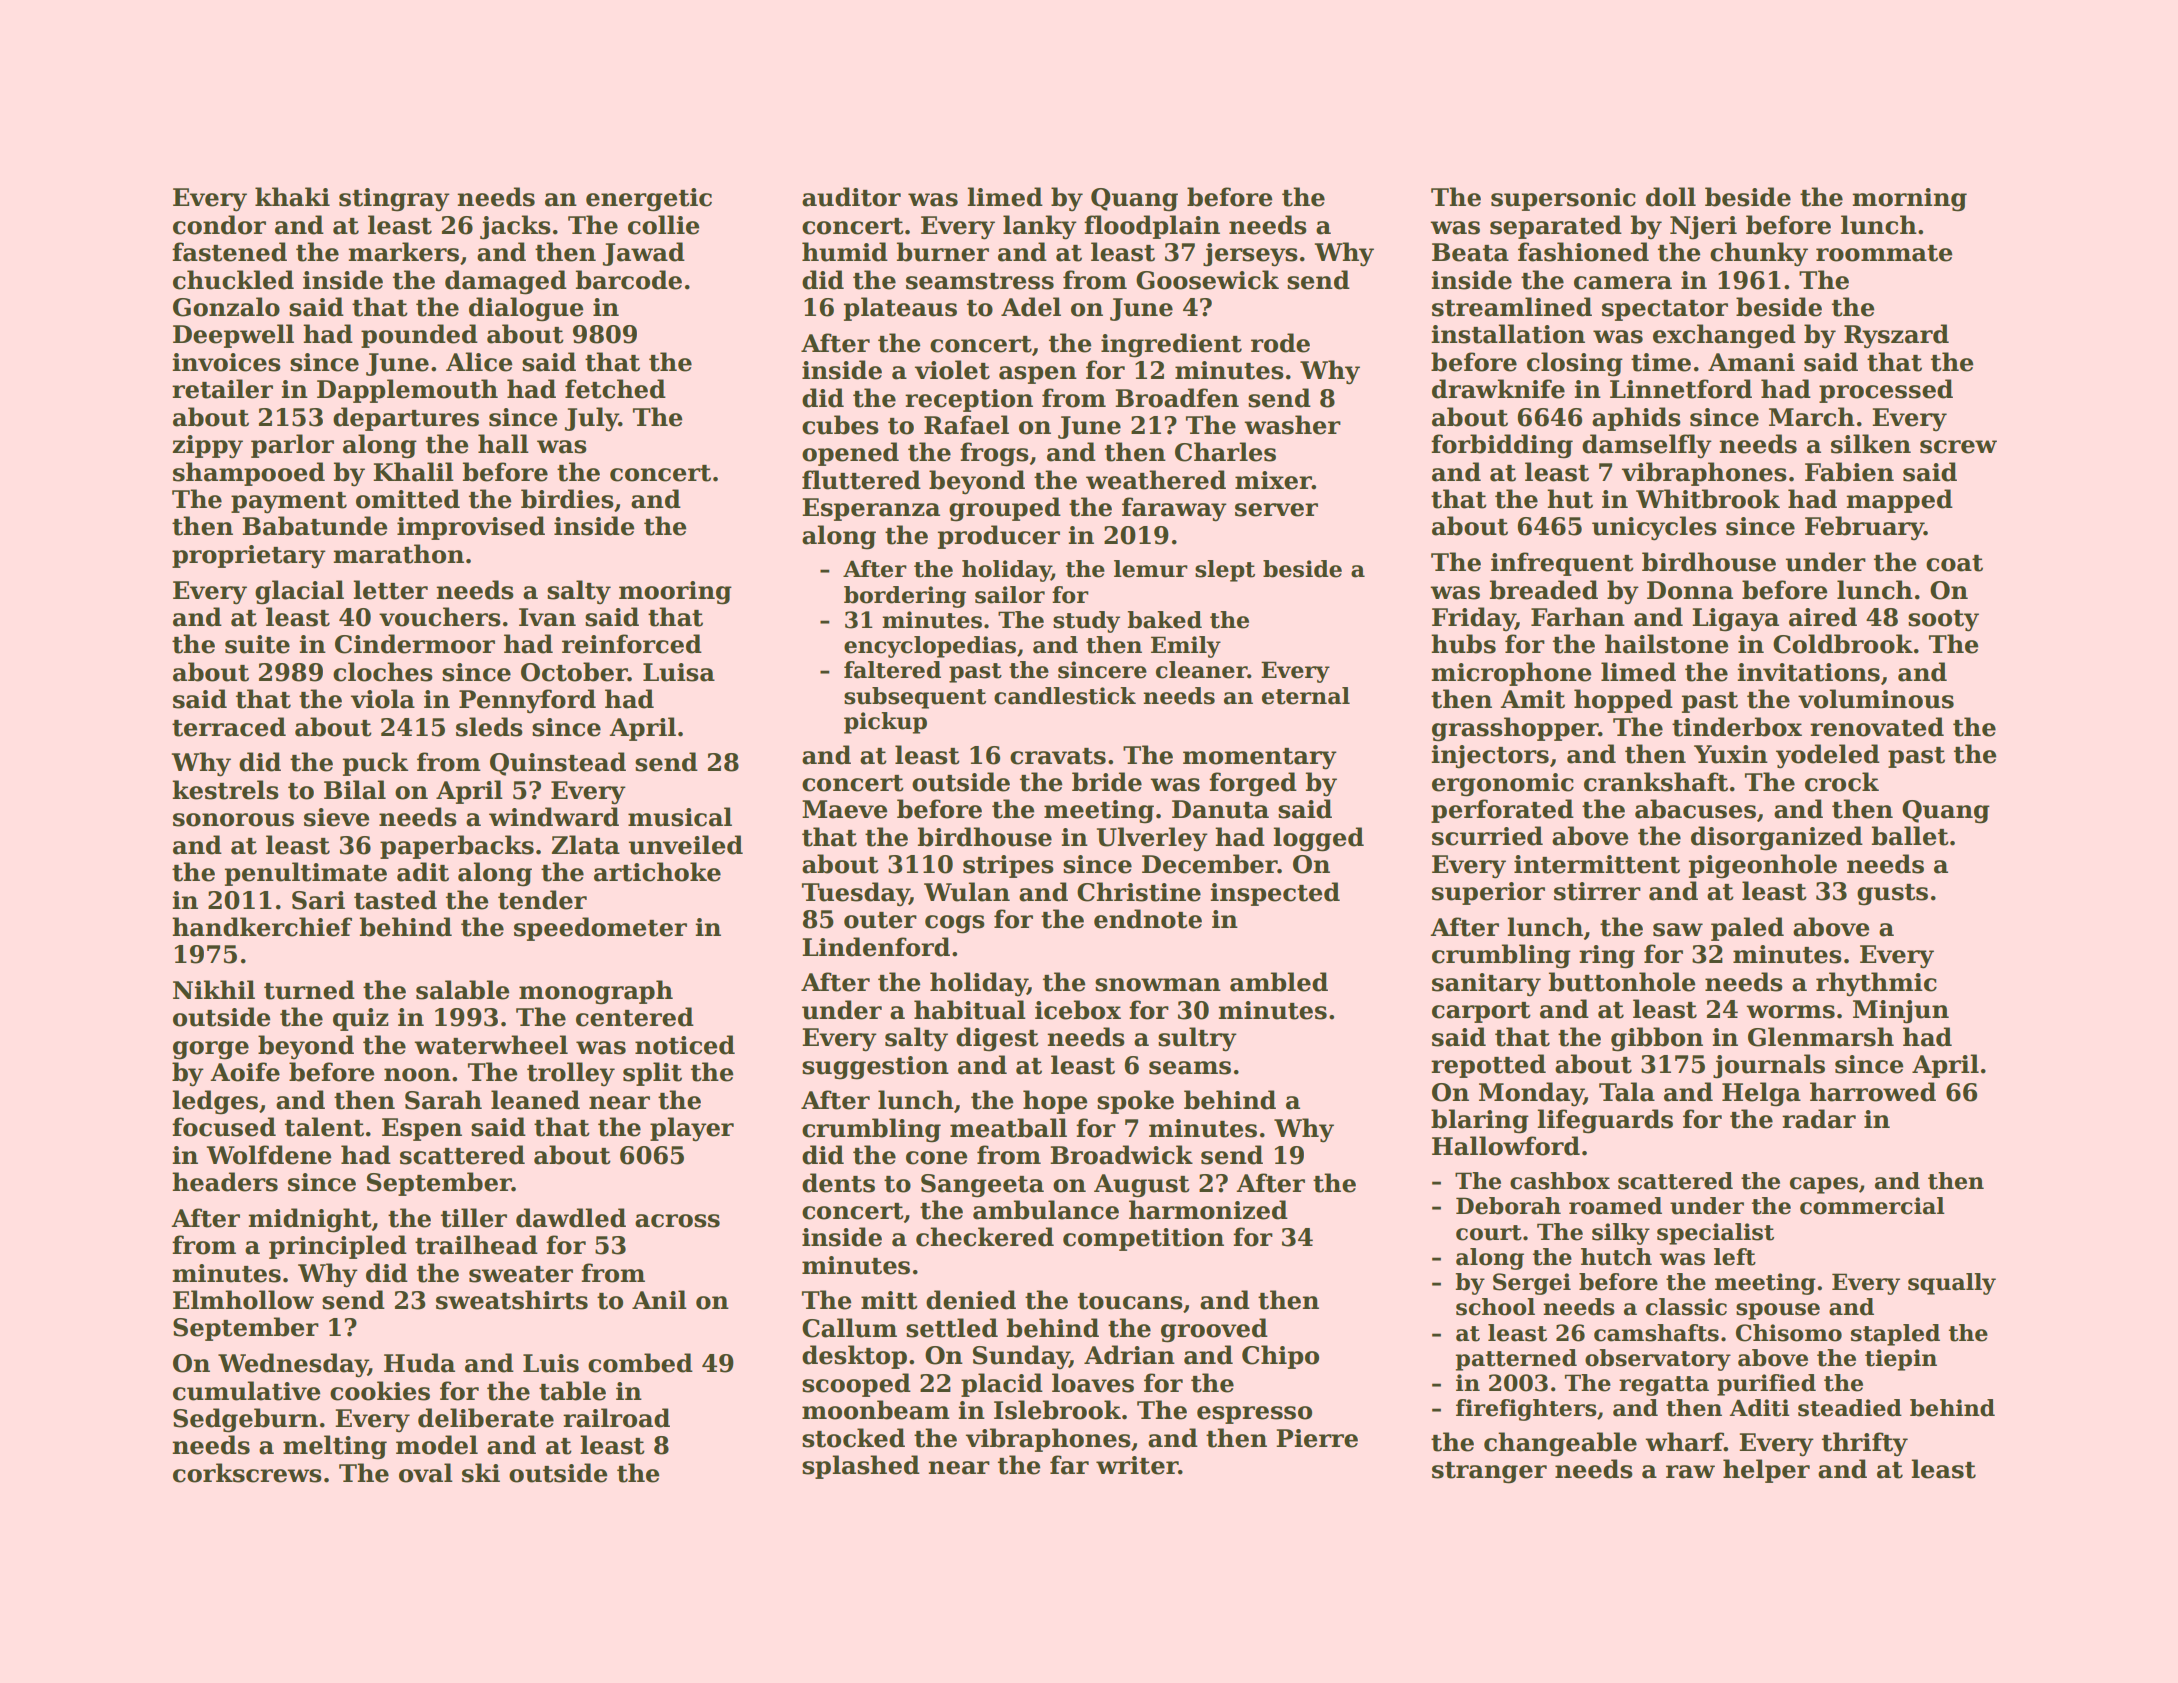 The height and width of the screenshot is (1683, 2178). I want to click on writer, so click(1137, 1465).
